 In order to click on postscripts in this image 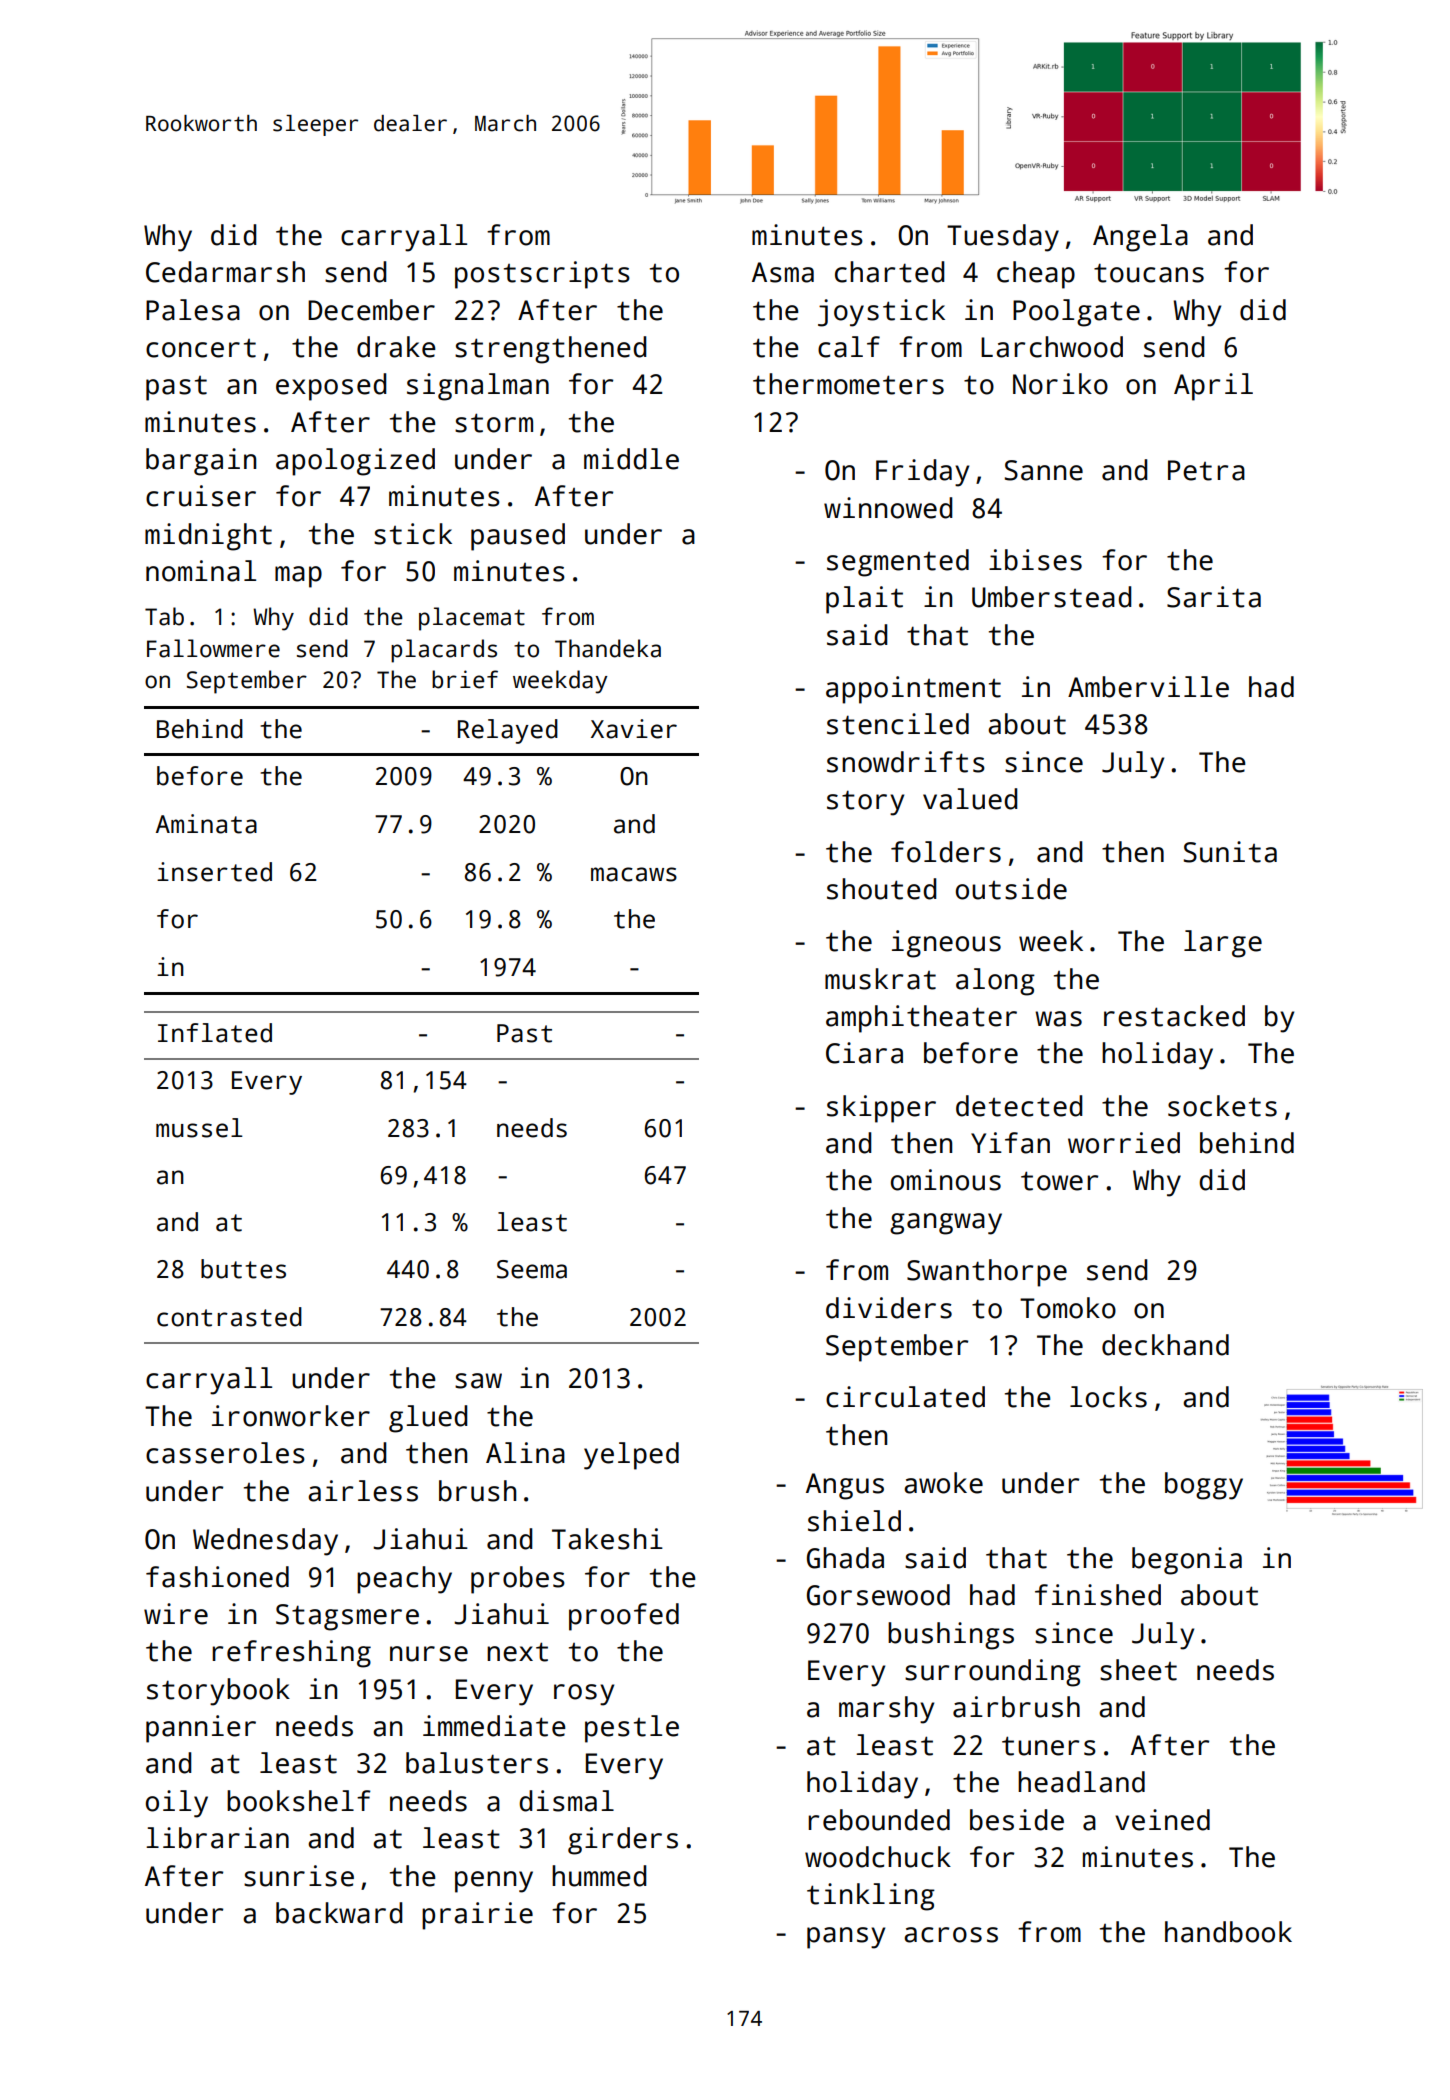, I will do `click(542, 275)`.
